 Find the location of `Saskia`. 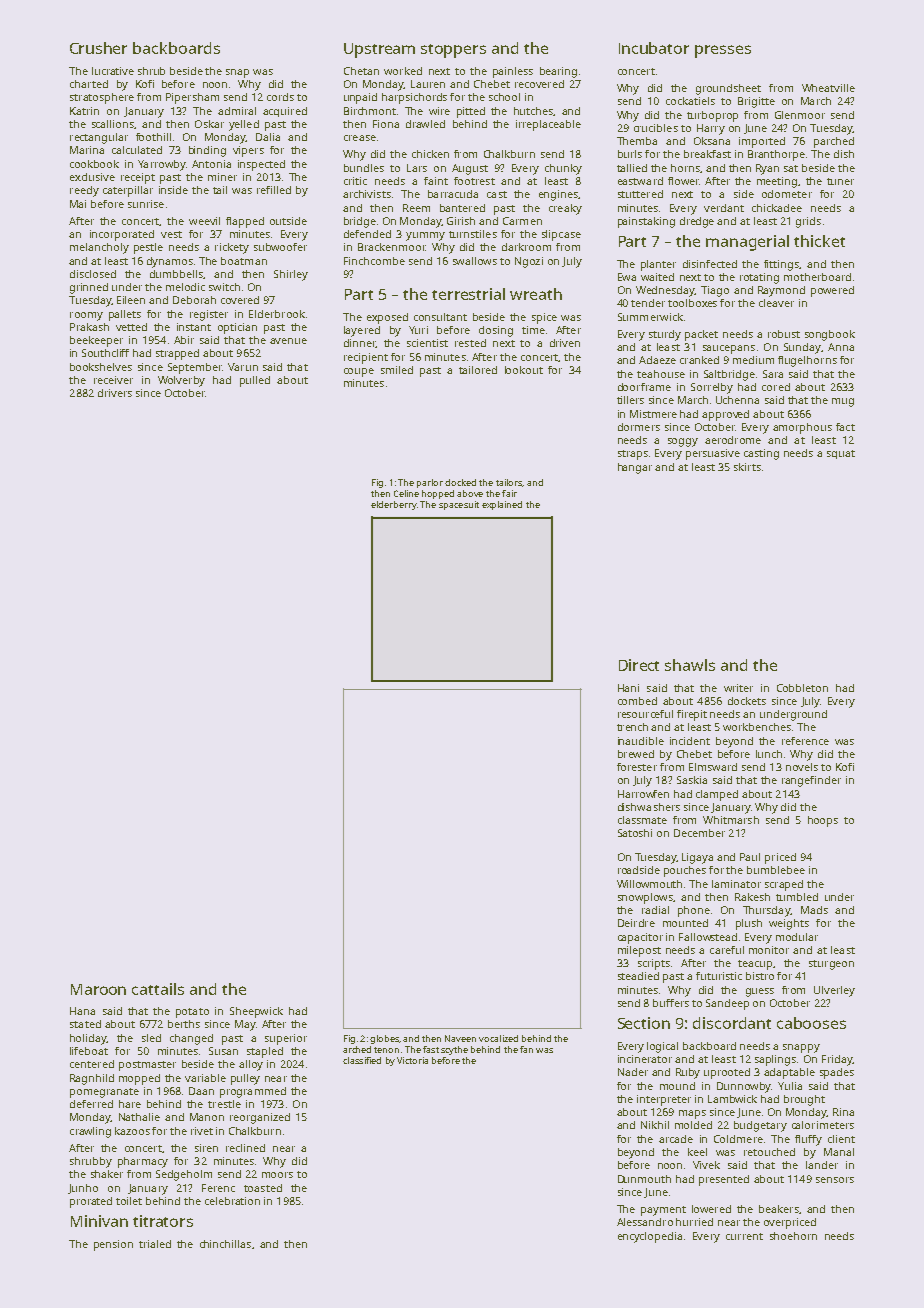

Saskia is located at coordinates (692, 780).
